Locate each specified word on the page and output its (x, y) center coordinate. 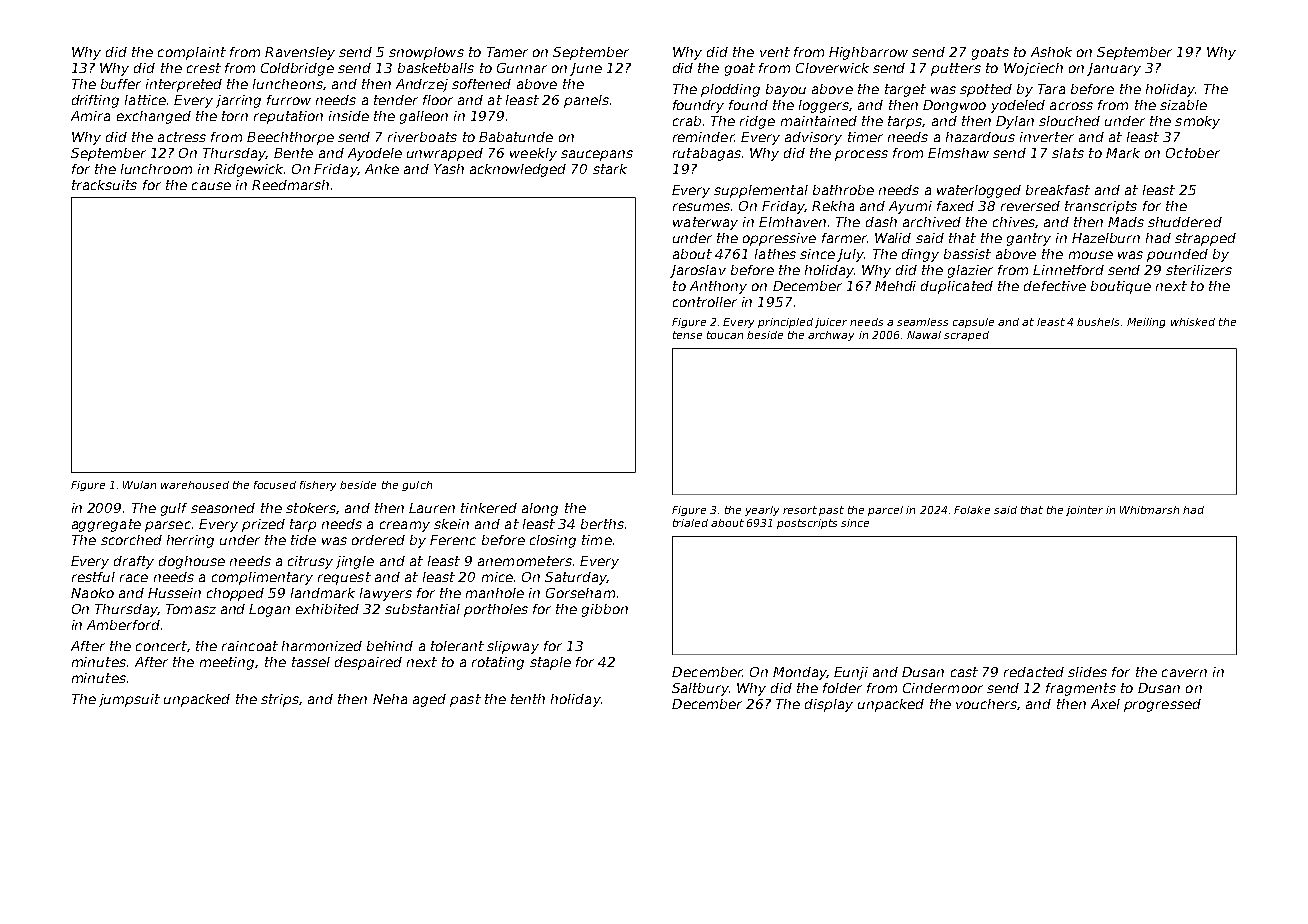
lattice (145, 100)
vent (775, 52)
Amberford (123, 625)
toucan (725, 335)
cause (211, 186)
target (905, 90)
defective (1055, 286)
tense (687, 335)
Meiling (1146, 323)
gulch (417, 486)
